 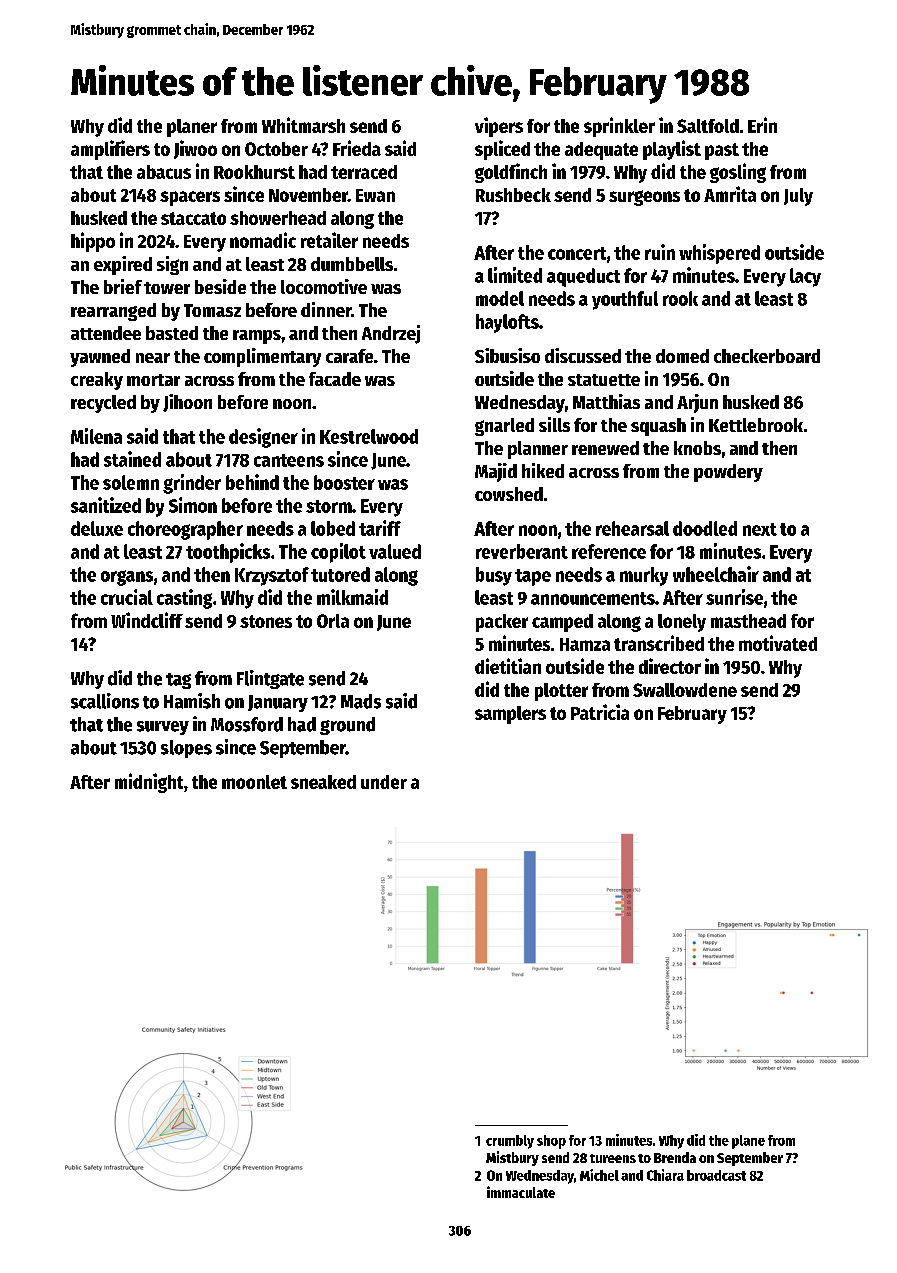 What do you see at coordinates (762, 125) in the screenshot?
I see `Erin` at bounding box center [762, 125].
